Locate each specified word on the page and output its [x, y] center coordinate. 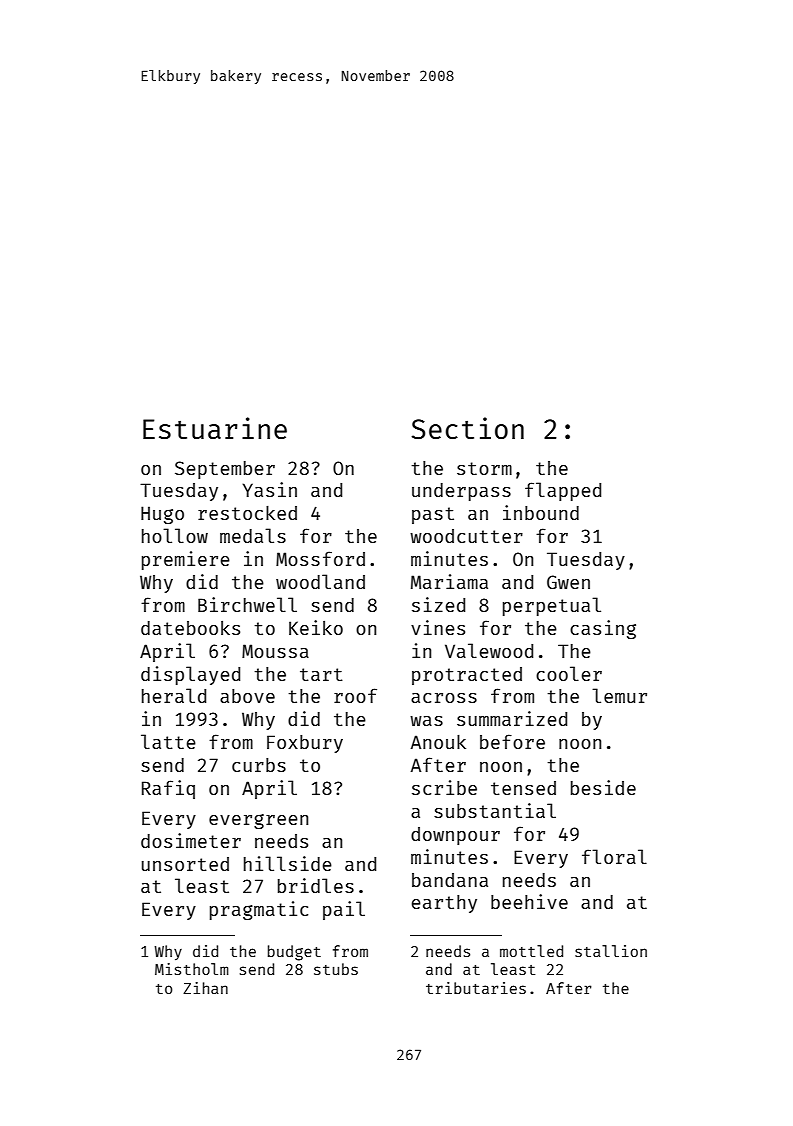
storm [484, 468]
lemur [619, 695]
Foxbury [305, 744]
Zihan [205, 988]
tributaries [476, 988]
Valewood [489, 650]
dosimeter [191, 840]
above [247, 696]
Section [467, 428]
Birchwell [247, 604]
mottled [531, 951]
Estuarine [215, 428]
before [512, 741]
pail [344, 910]
